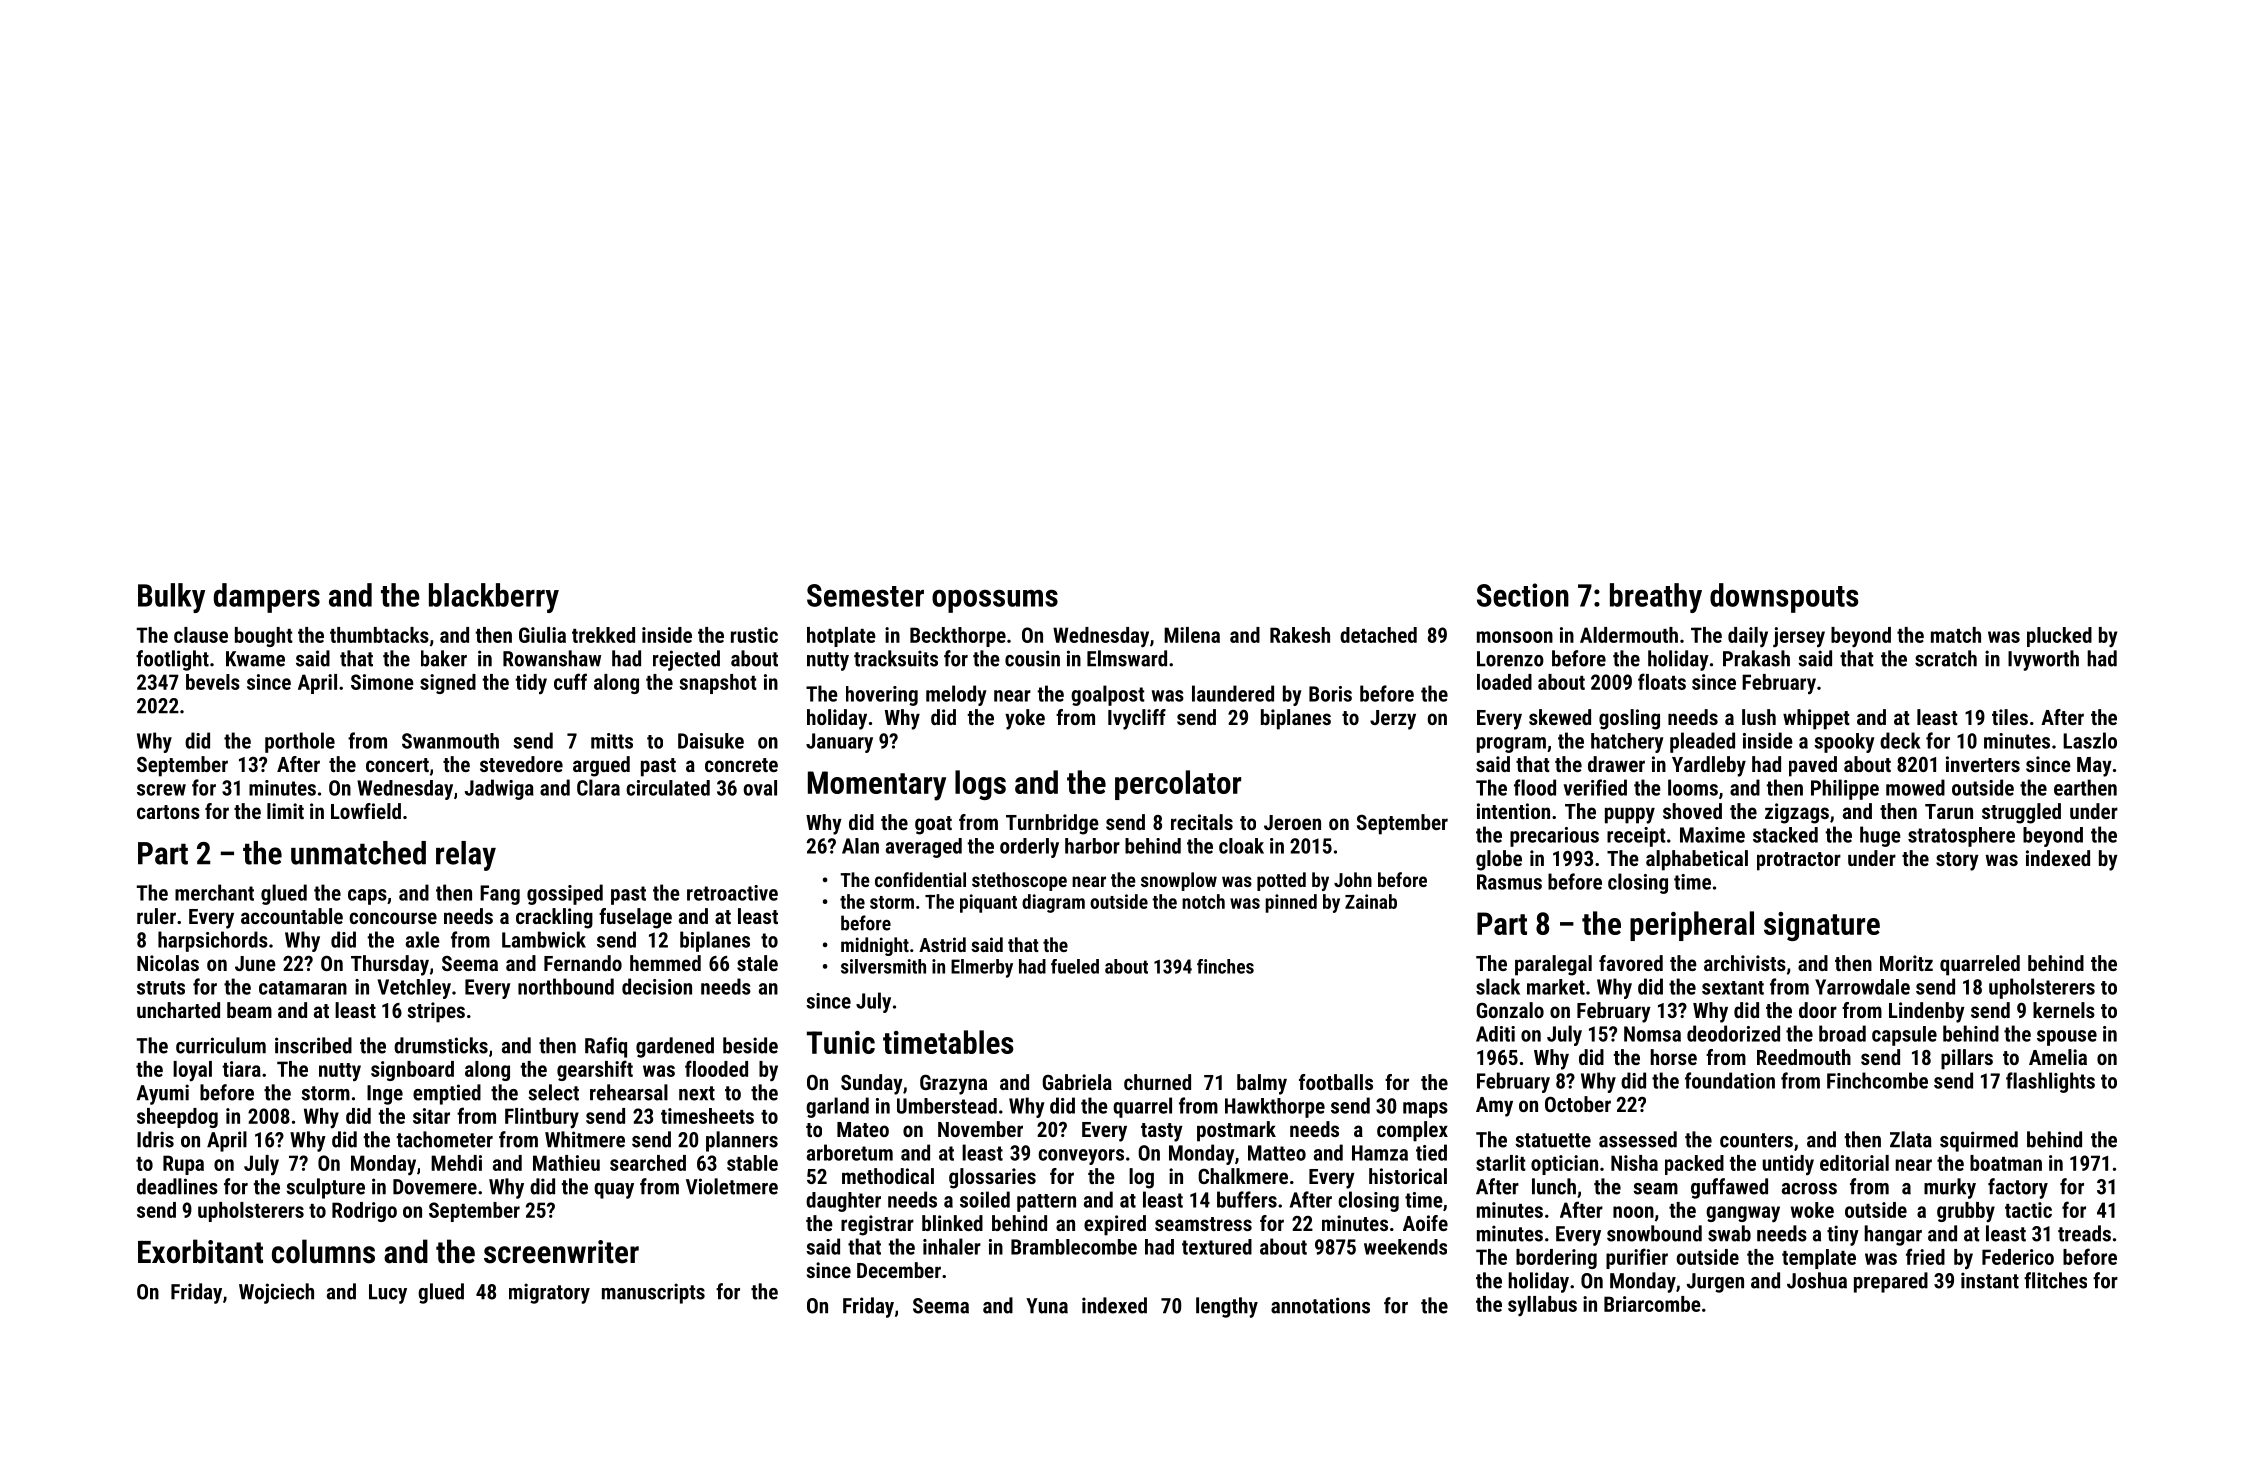 The width and height of the screenshot is (2254, 1458). What do you see at coordinates (1733, 988) in the screenshot?
I see `sextant` at bounding box center [1733, 988].
